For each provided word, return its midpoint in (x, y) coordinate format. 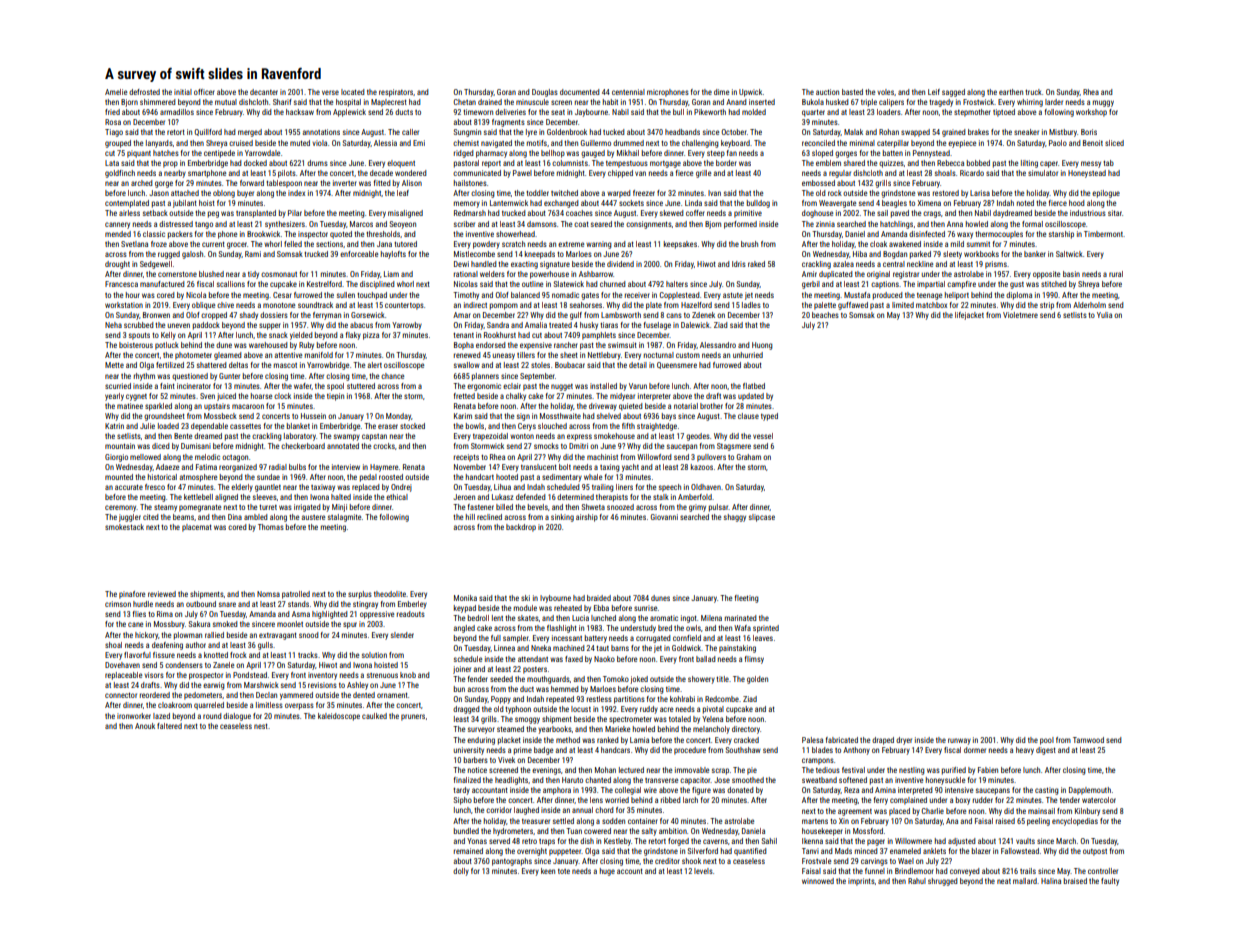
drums (317, 163)
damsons (542, 224)
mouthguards (548, 680)
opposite (1046, 275)
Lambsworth (621, 315)
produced (888, 296)
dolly (461, 872)
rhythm (144, 377)
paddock (206, 326)
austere (313, 517)
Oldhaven (706, 487)
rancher (566, 345)
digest (1046, 751)
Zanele (223, 665)
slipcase (762, 518)
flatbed (754, 386)
